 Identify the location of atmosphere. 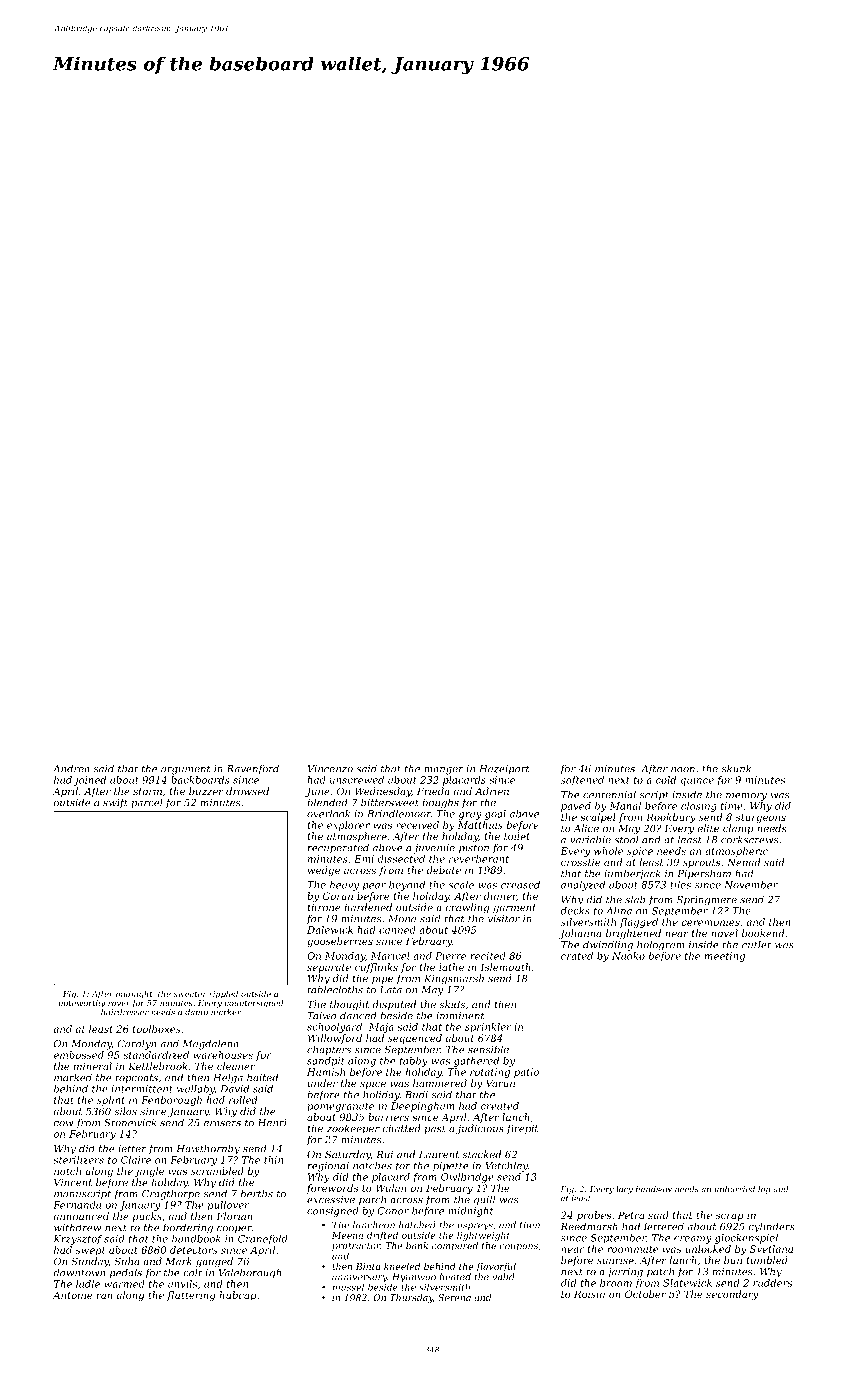
(357, 837).
